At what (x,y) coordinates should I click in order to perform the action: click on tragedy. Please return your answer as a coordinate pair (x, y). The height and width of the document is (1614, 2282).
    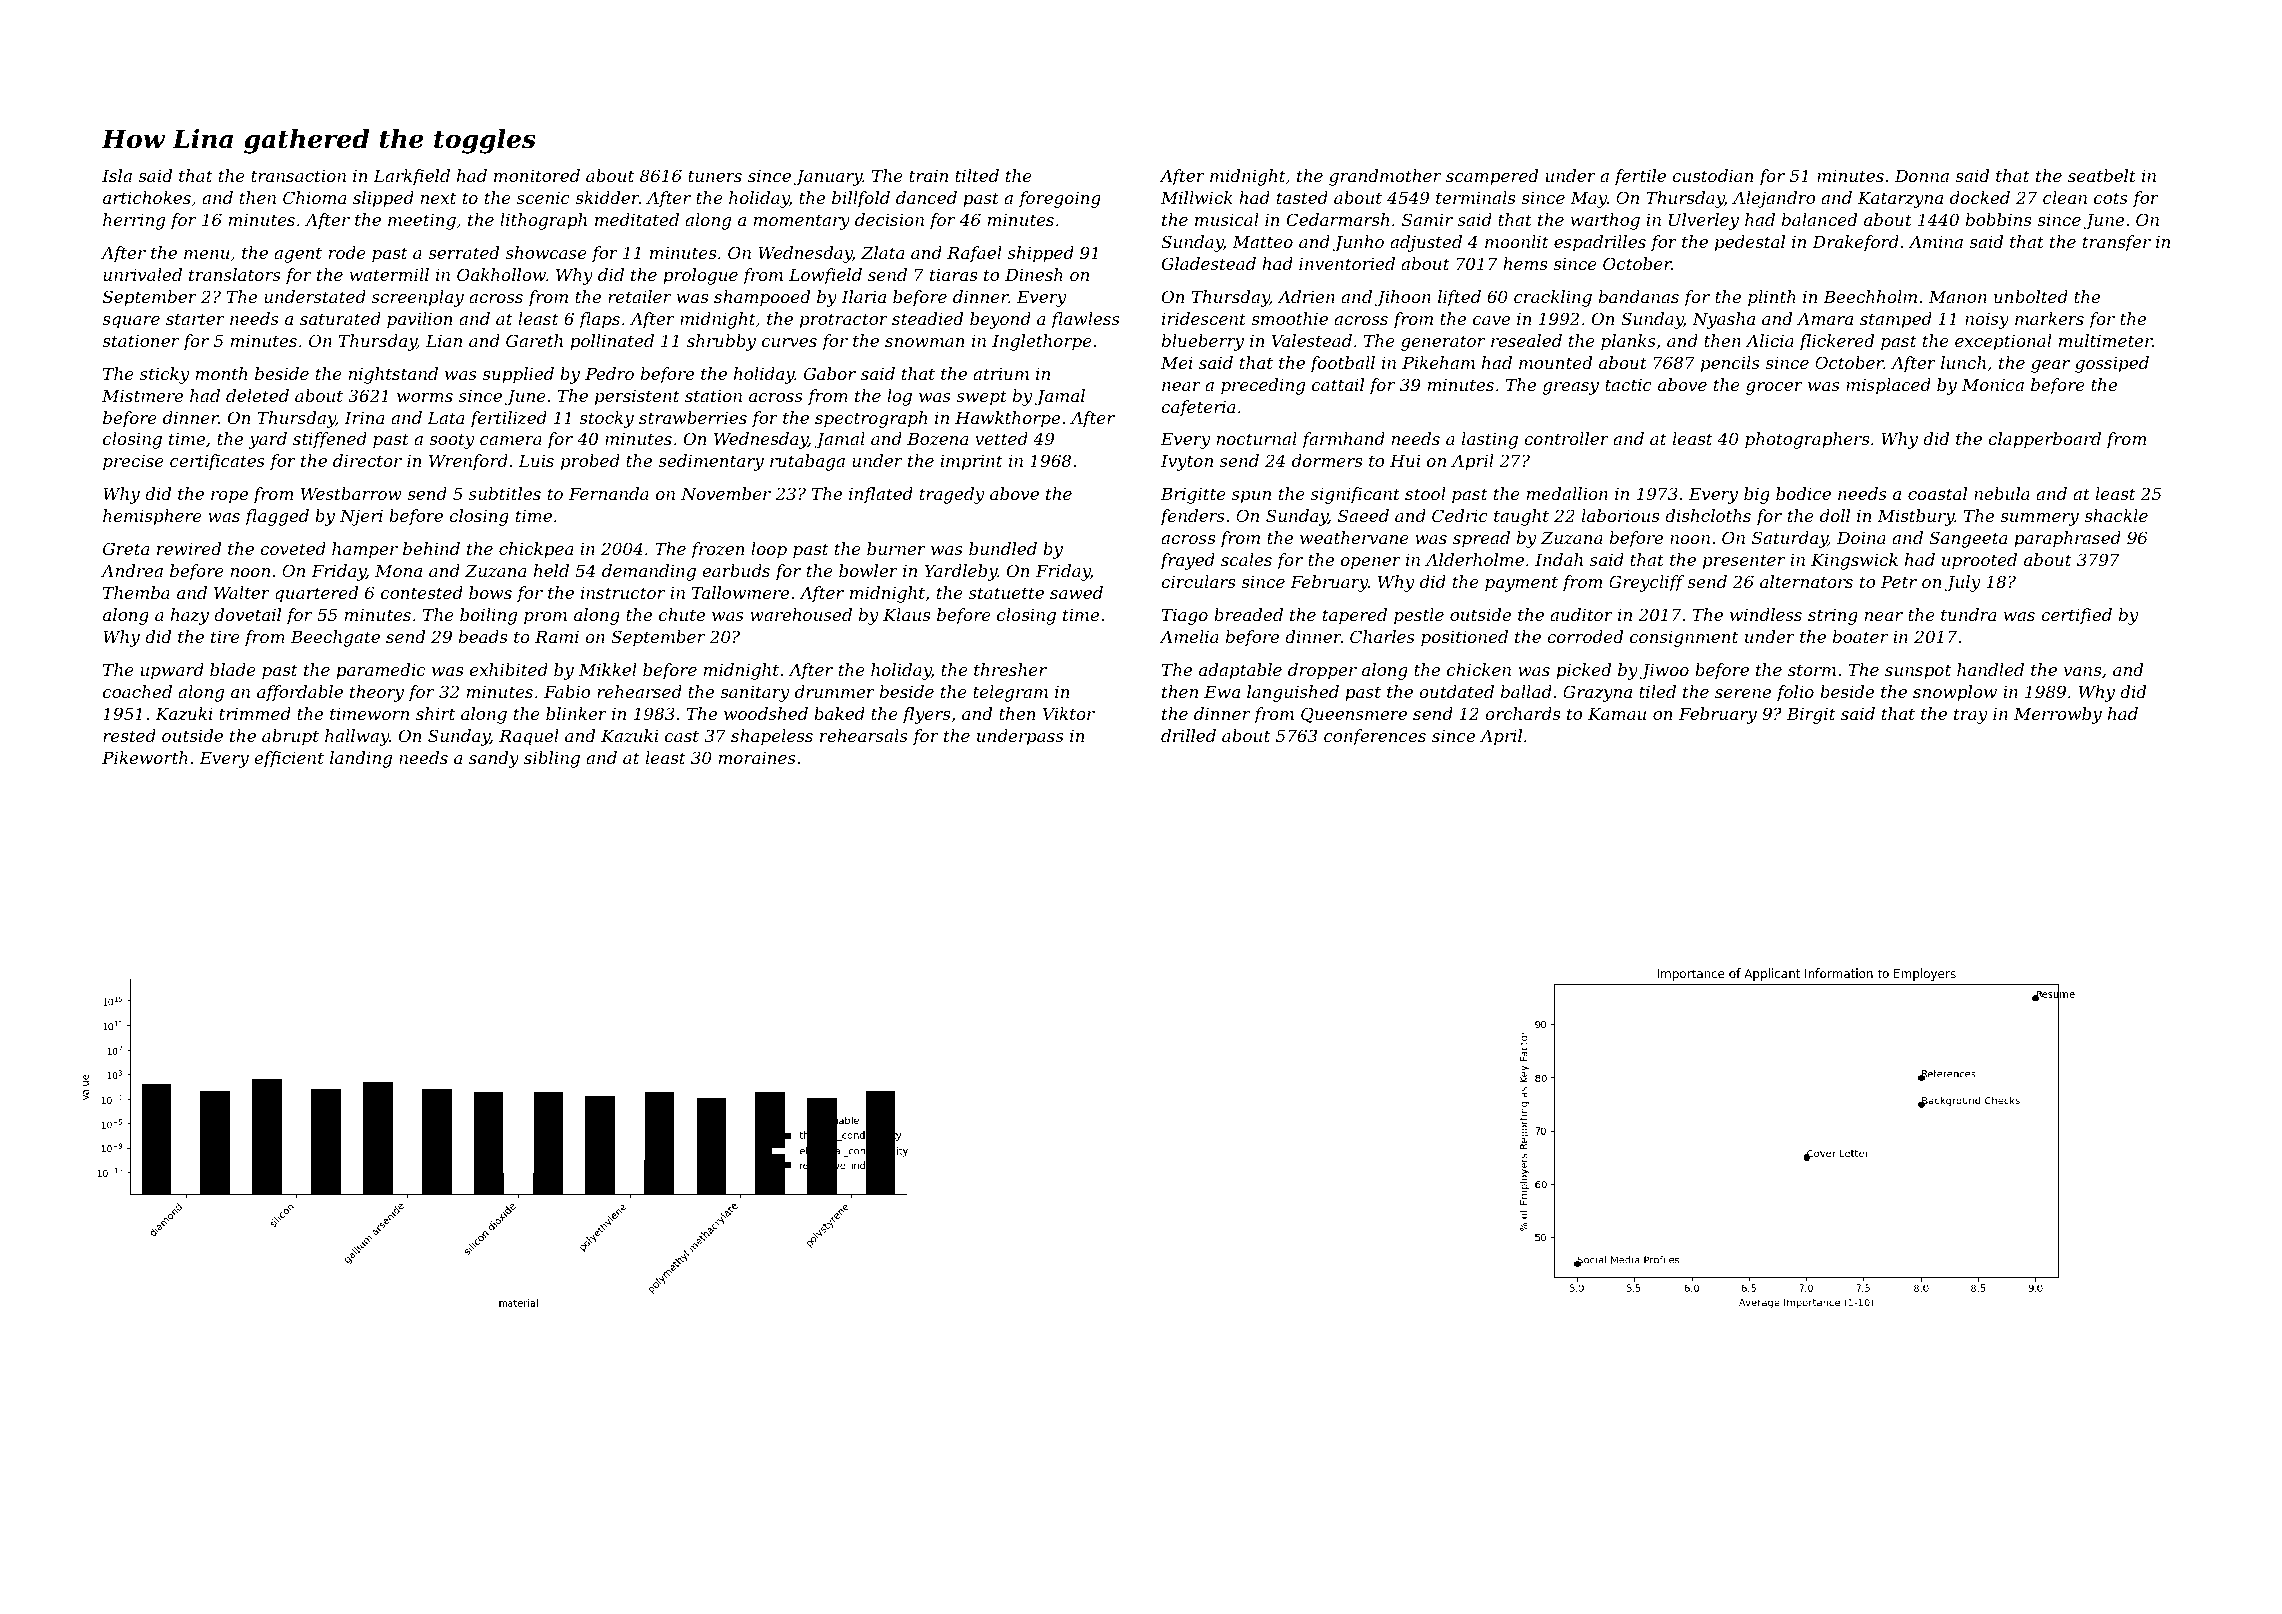
    Looking at the image, I should click on (952, 495).
